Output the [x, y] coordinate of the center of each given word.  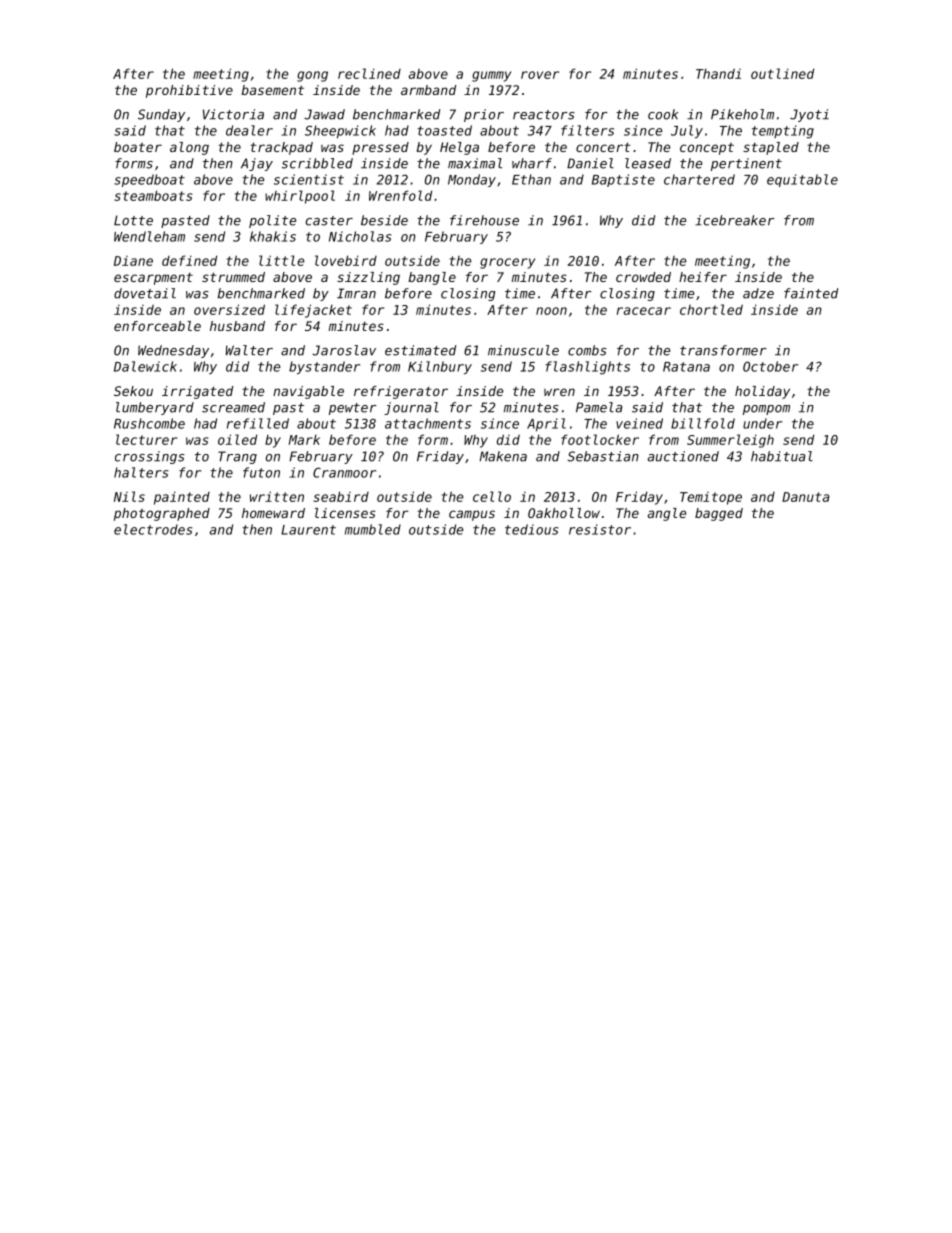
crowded [643, 277]
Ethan [531, 179]
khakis [273, 236]
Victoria [233, 114]
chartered [699, 179]
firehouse [484, 220]
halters [141, 472]
